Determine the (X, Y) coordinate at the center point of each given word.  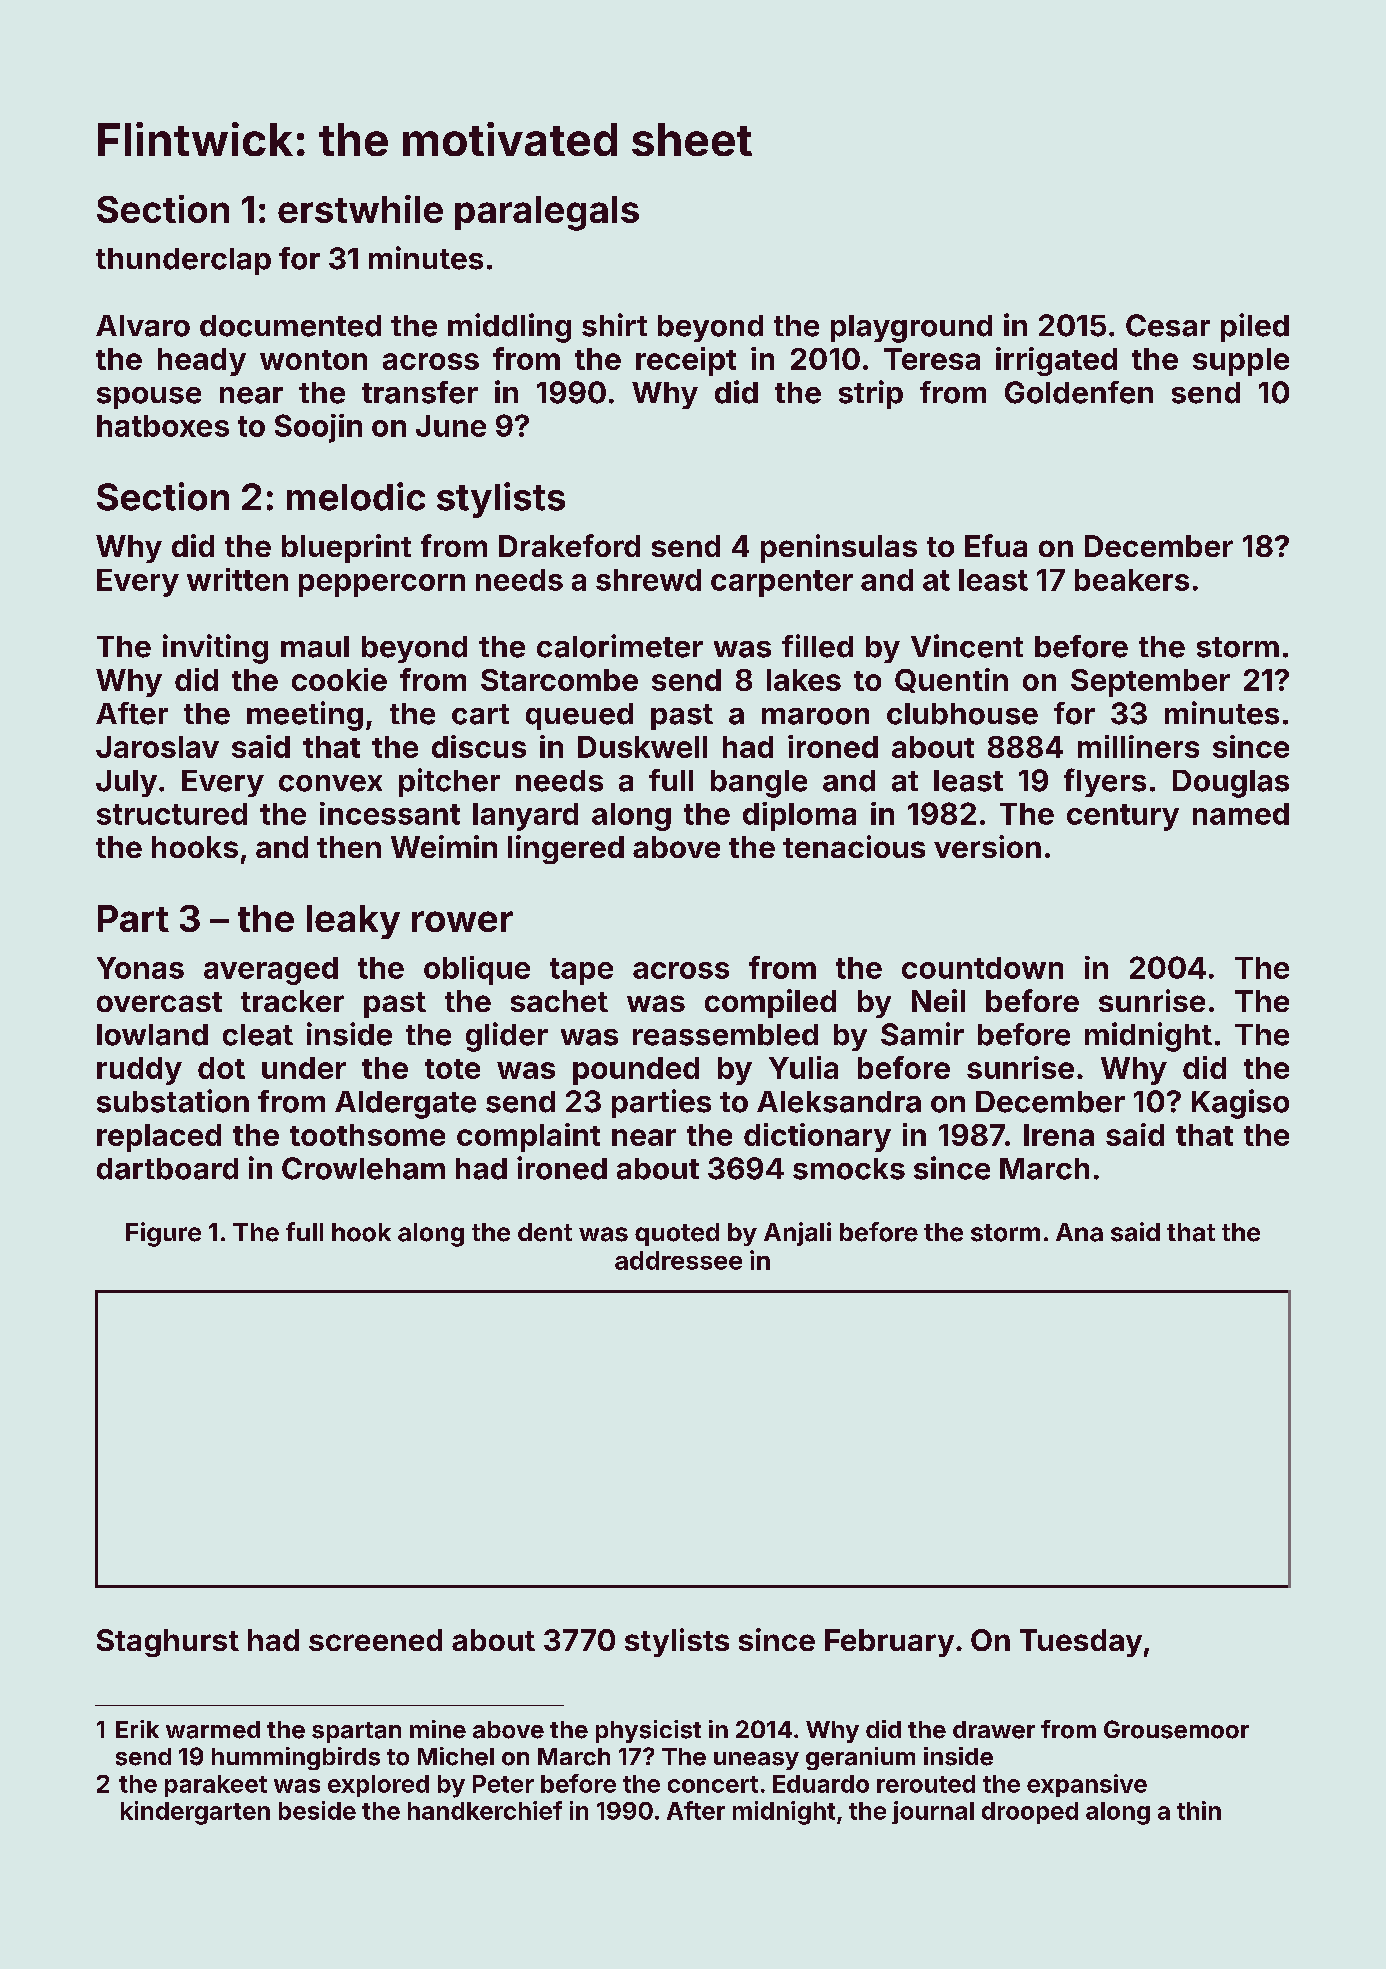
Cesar (1168, 325)
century (1123, 817)
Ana (1079, 1232)
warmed (213, 1730)
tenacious (854, 846)
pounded (636, 1071)
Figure (163, 1234)
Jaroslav (157, 747)
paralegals (547, 213)
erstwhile (360, 209)
